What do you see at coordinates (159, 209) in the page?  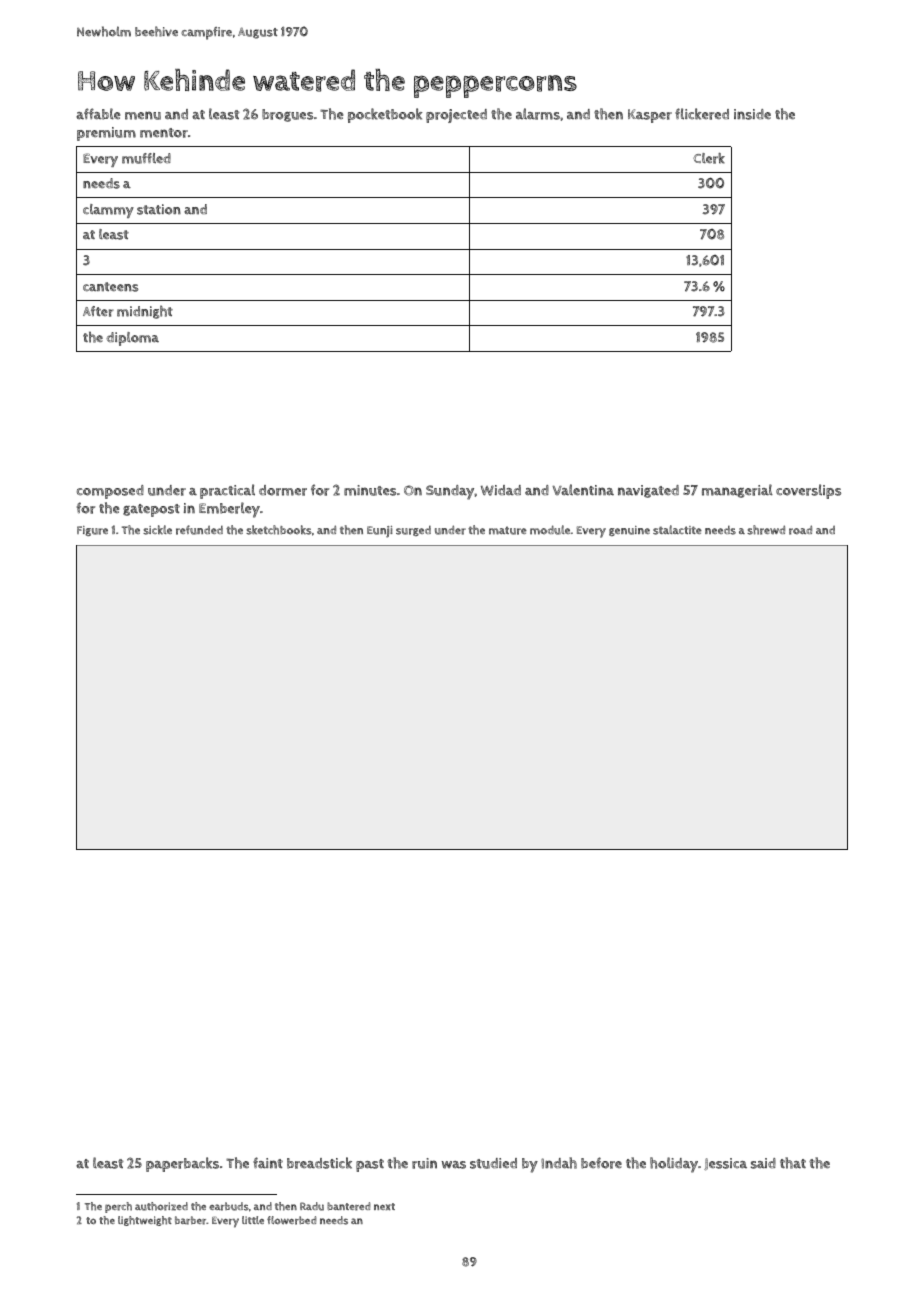 I see `station` at bounding box center [159, 209].
